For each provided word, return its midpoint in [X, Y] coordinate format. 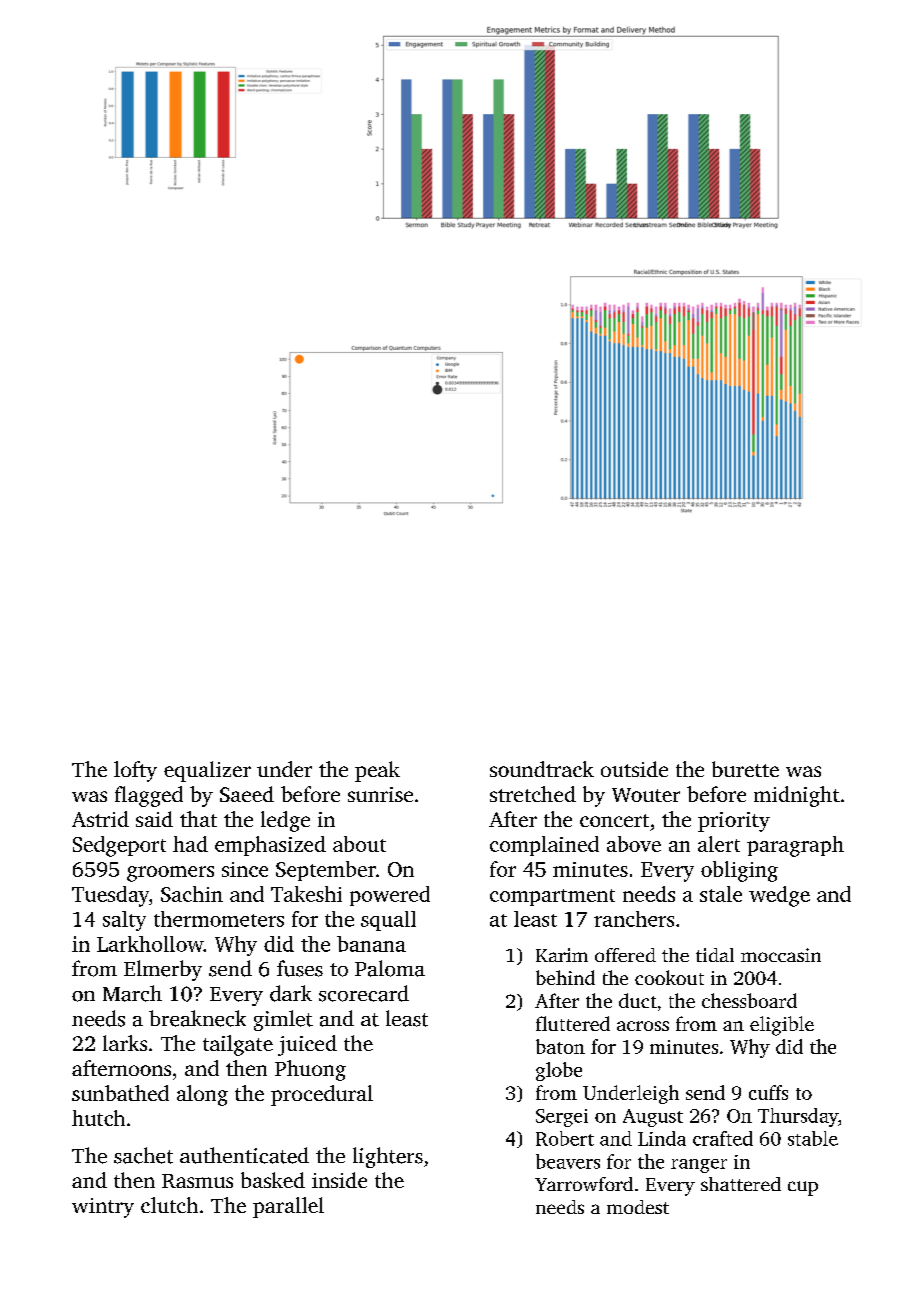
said [154, 819]
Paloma [390, 968]
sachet [143, 1155]
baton [560, 1046]
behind [565, 977]
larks [125, 1043]
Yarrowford [584, 1184]
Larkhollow [150, 944]
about [359, 844]
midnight [797, 796]
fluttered [573, 1023]
